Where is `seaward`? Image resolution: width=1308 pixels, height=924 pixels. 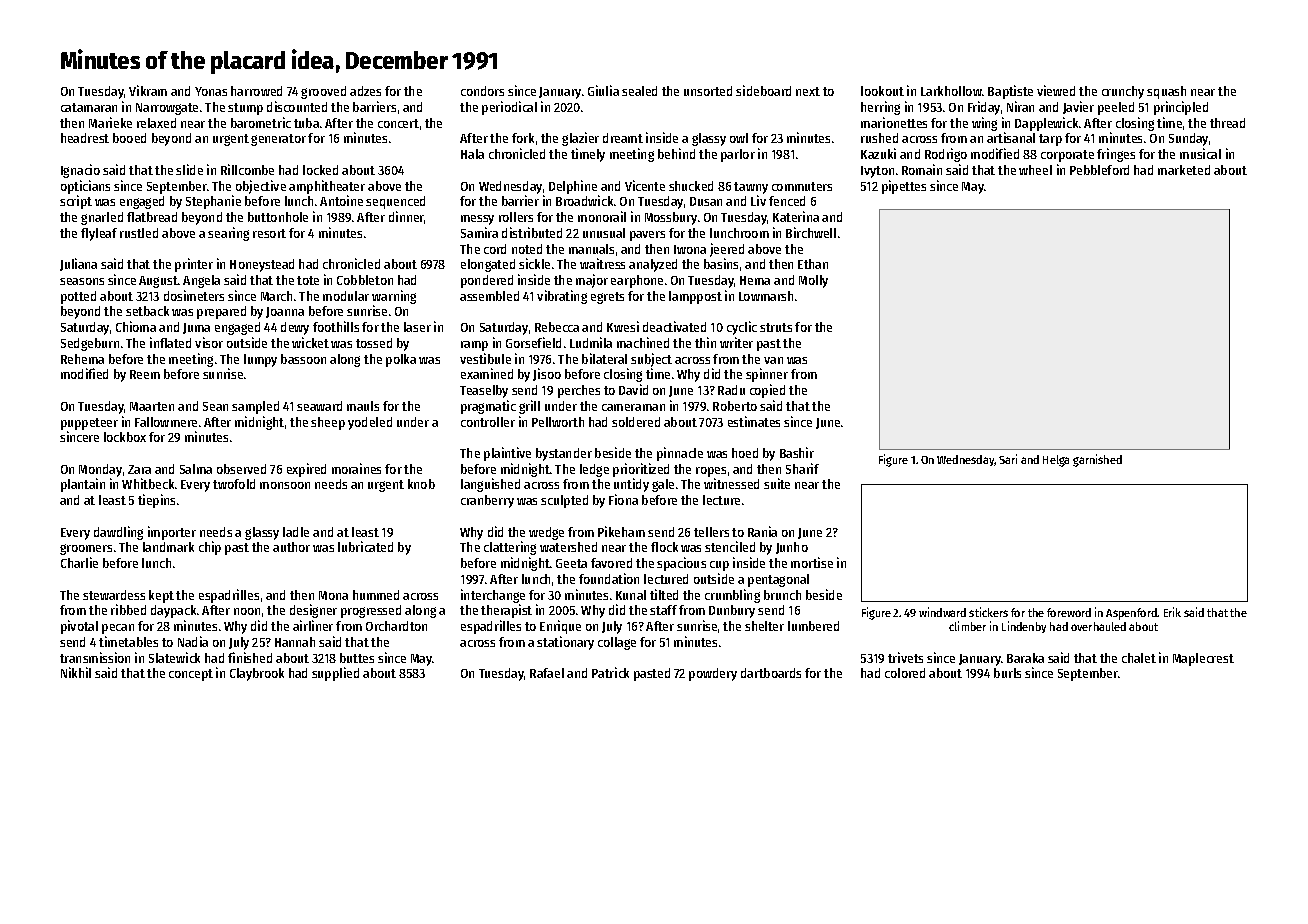 seaward is located at coordinates (319, 406).
